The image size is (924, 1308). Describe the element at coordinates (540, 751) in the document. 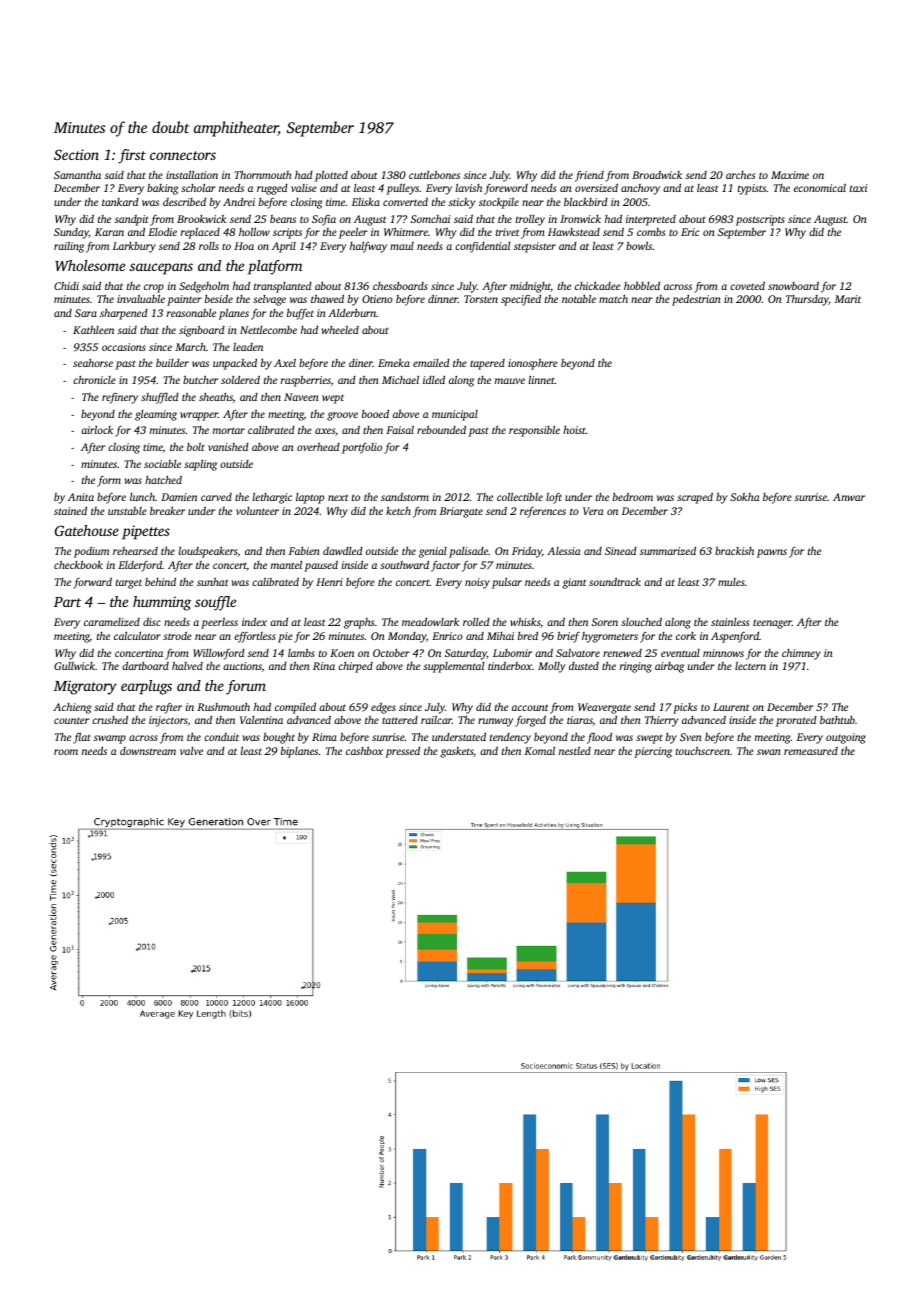

I see `Komal` at that location.
